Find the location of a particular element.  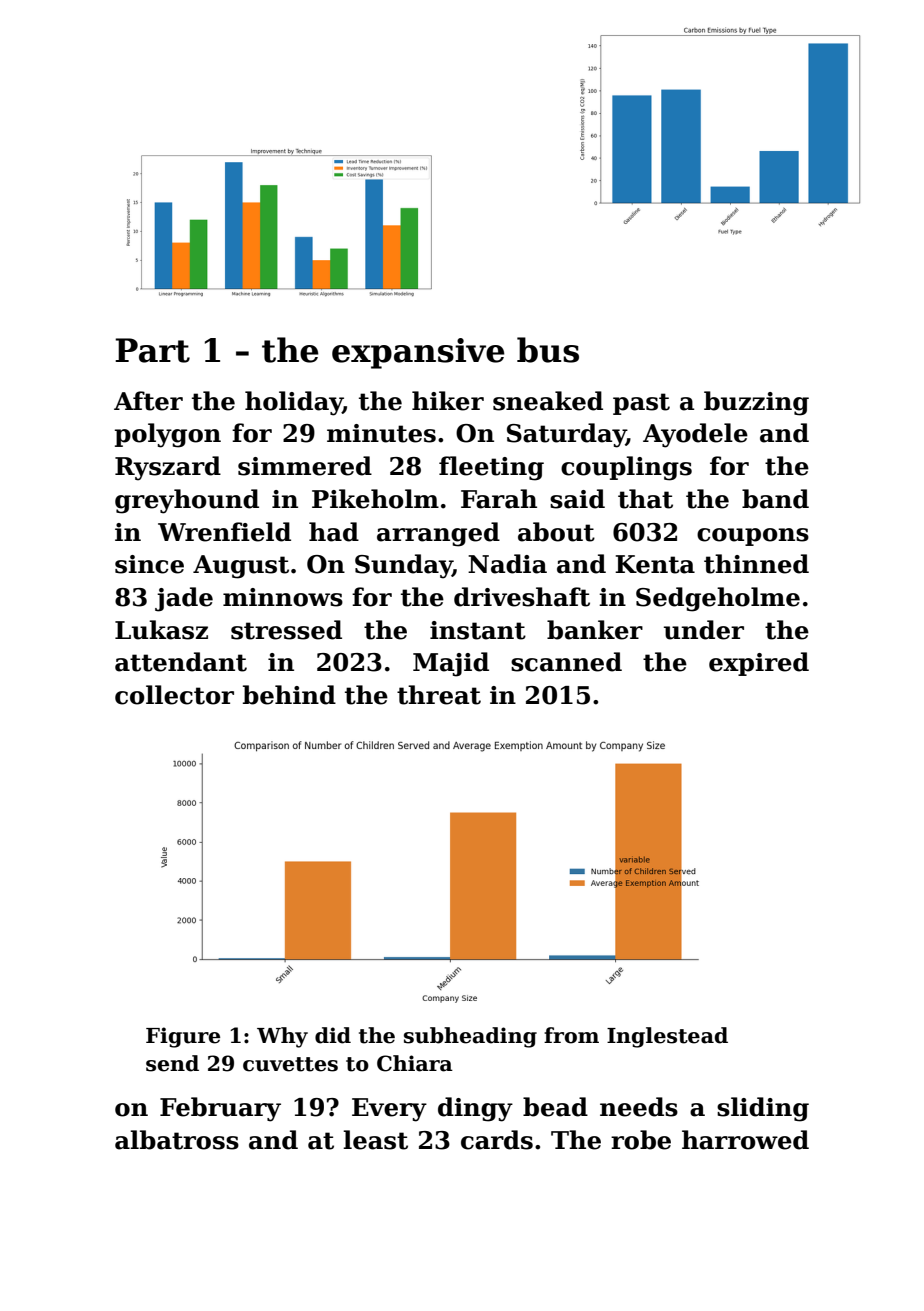

expansive is located at coordinates (418, 353).
